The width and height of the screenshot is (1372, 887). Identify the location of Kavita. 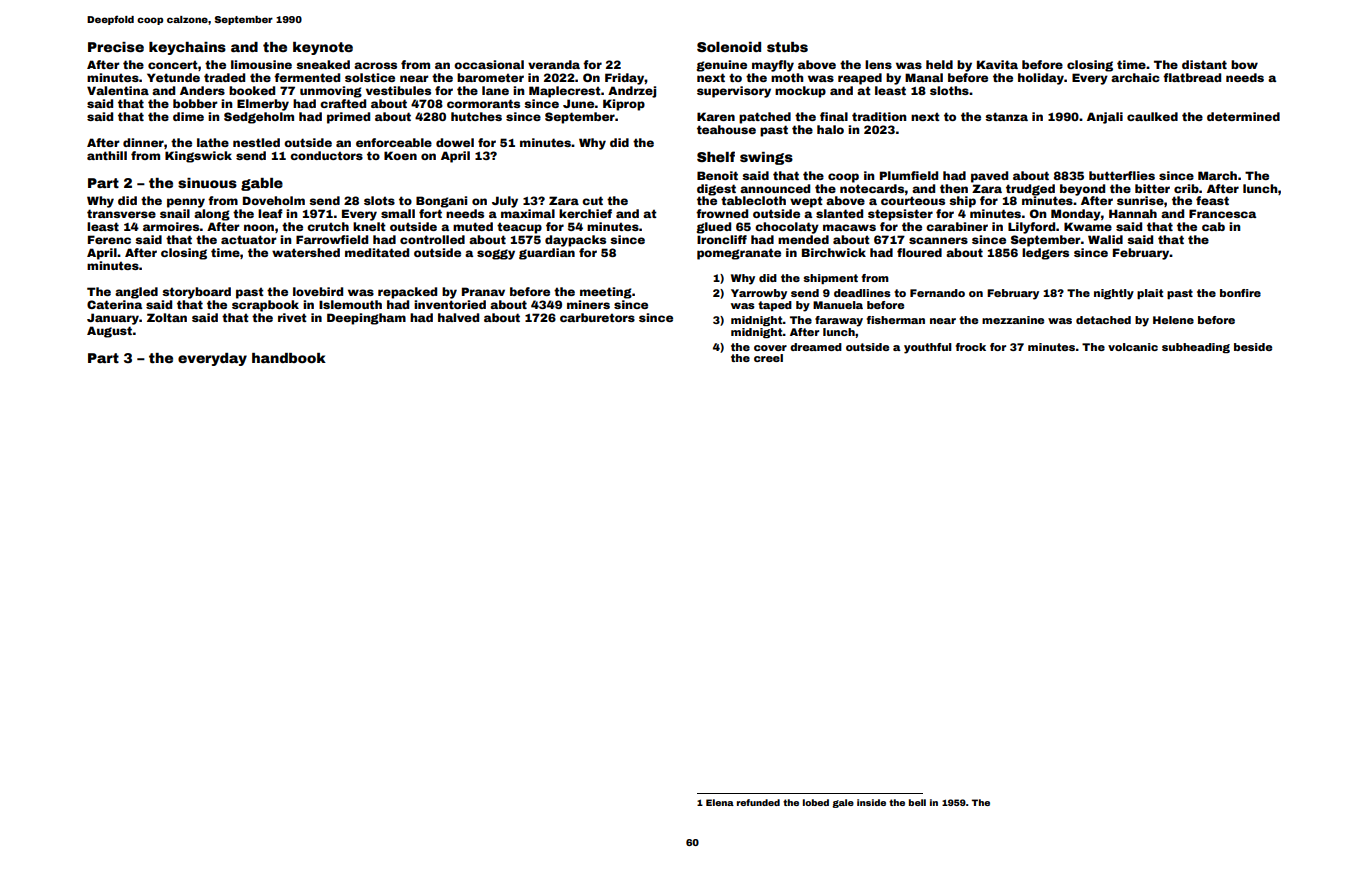
(997, 64).
